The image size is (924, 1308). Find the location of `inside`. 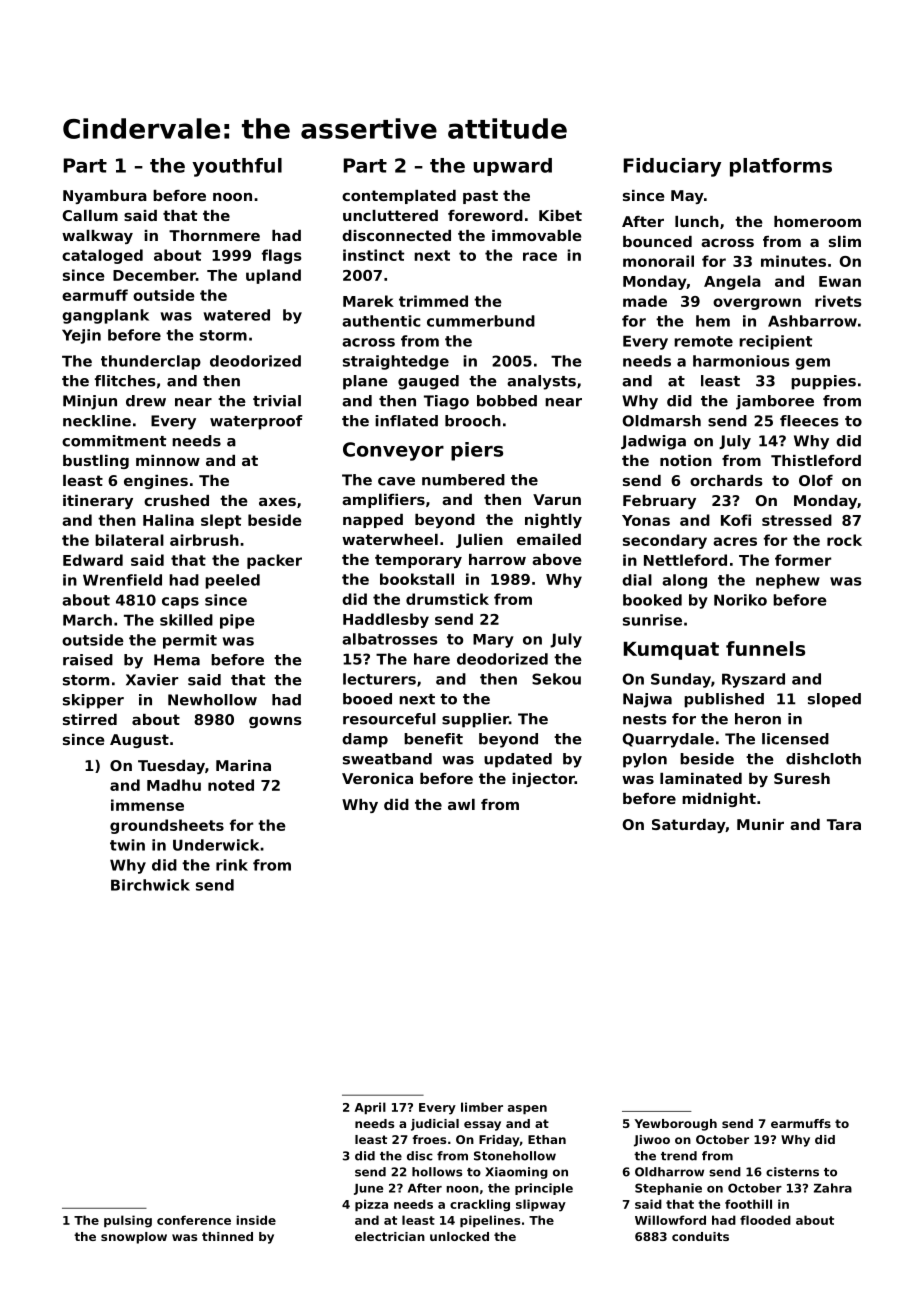

inside is located at coordinates (256, 1220).
